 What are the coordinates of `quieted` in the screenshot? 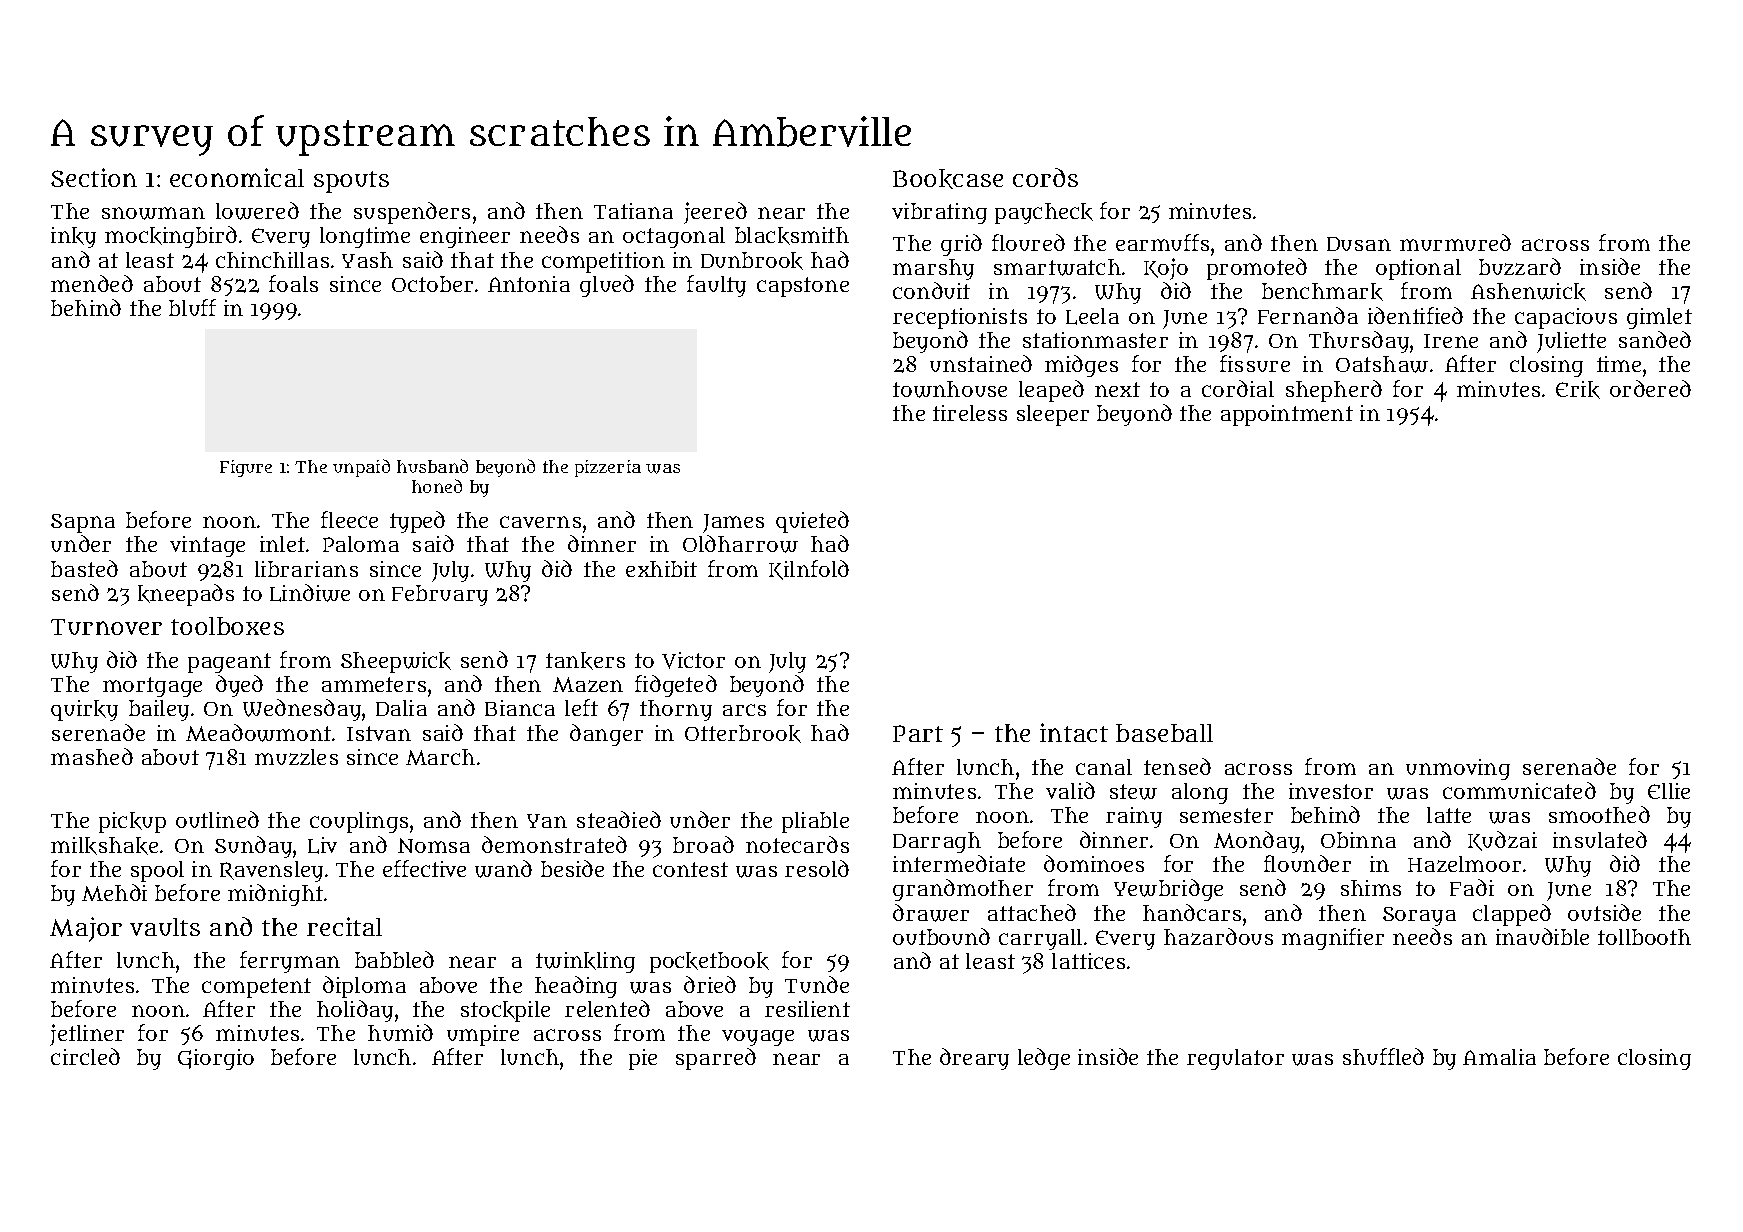 It's located at (812, 522).
